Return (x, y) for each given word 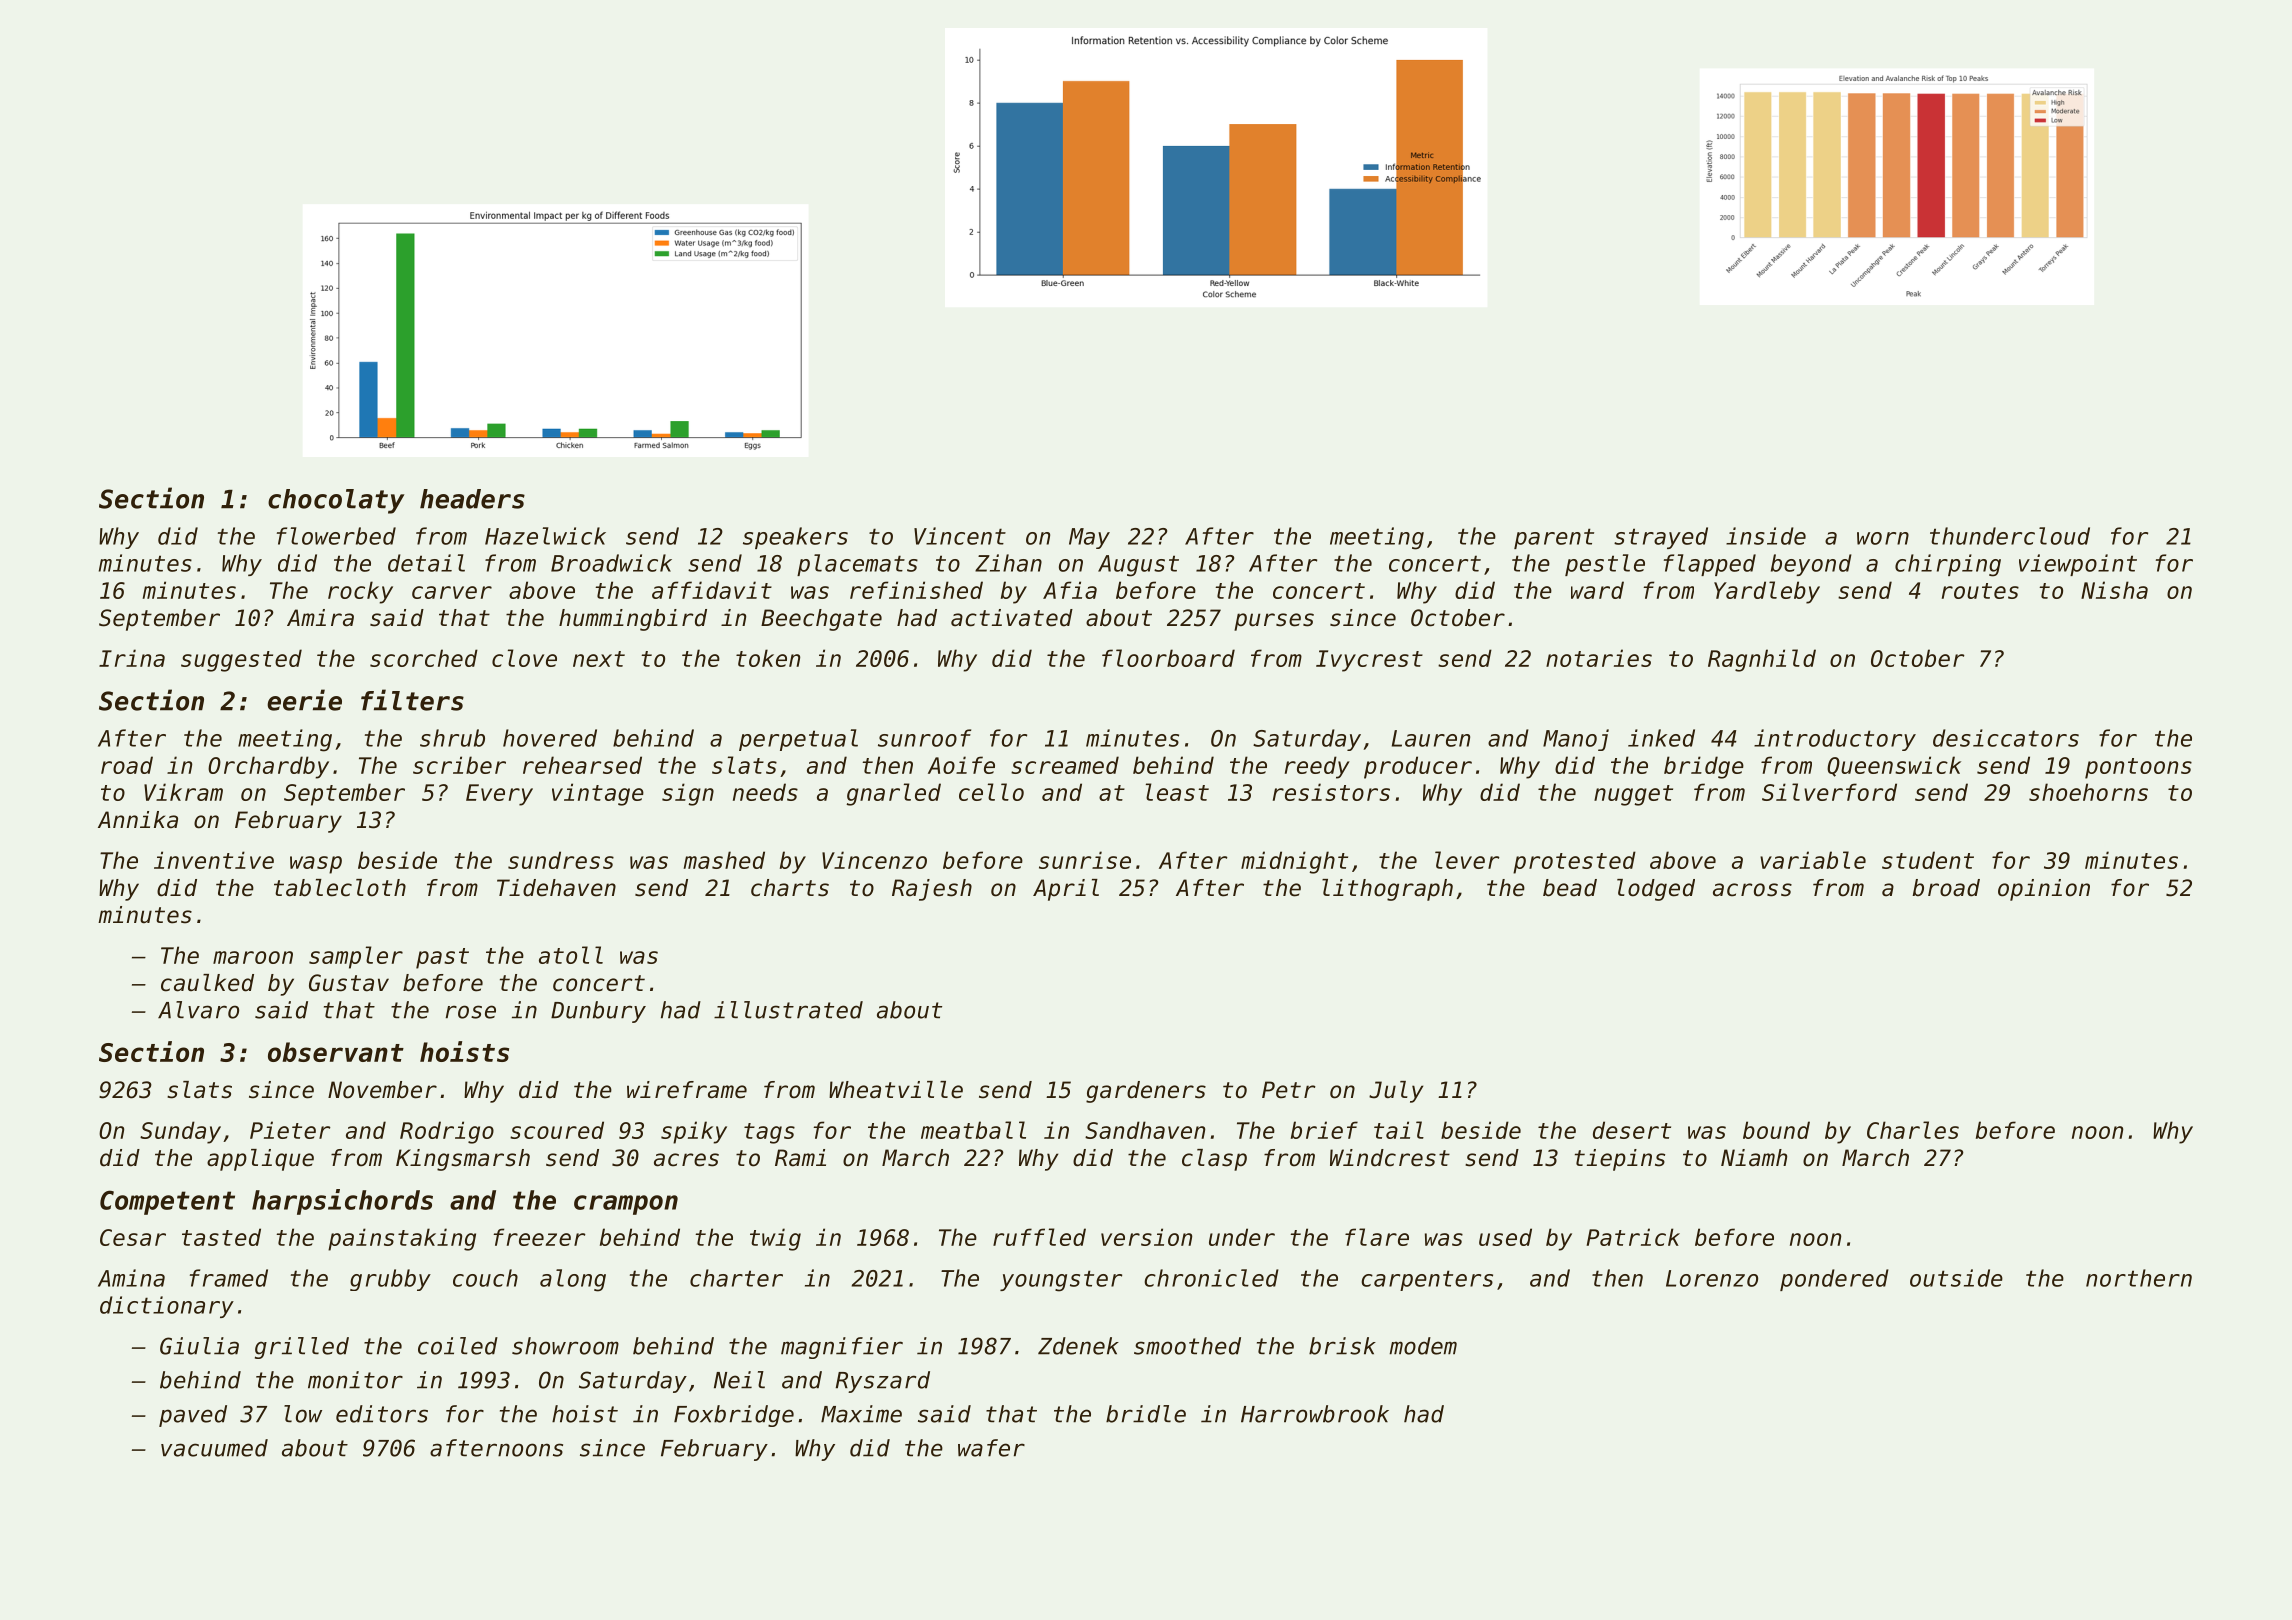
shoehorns (2088, 792)
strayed (1661, 538)
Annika (138, 820)
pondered (1834, 1280)
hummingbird (633, 620)
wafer (991, 1448)
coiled (458, 1346)
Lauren (1431, 738)
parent (1554, 538)
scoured (557, 1130)
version (1146, 1237)
